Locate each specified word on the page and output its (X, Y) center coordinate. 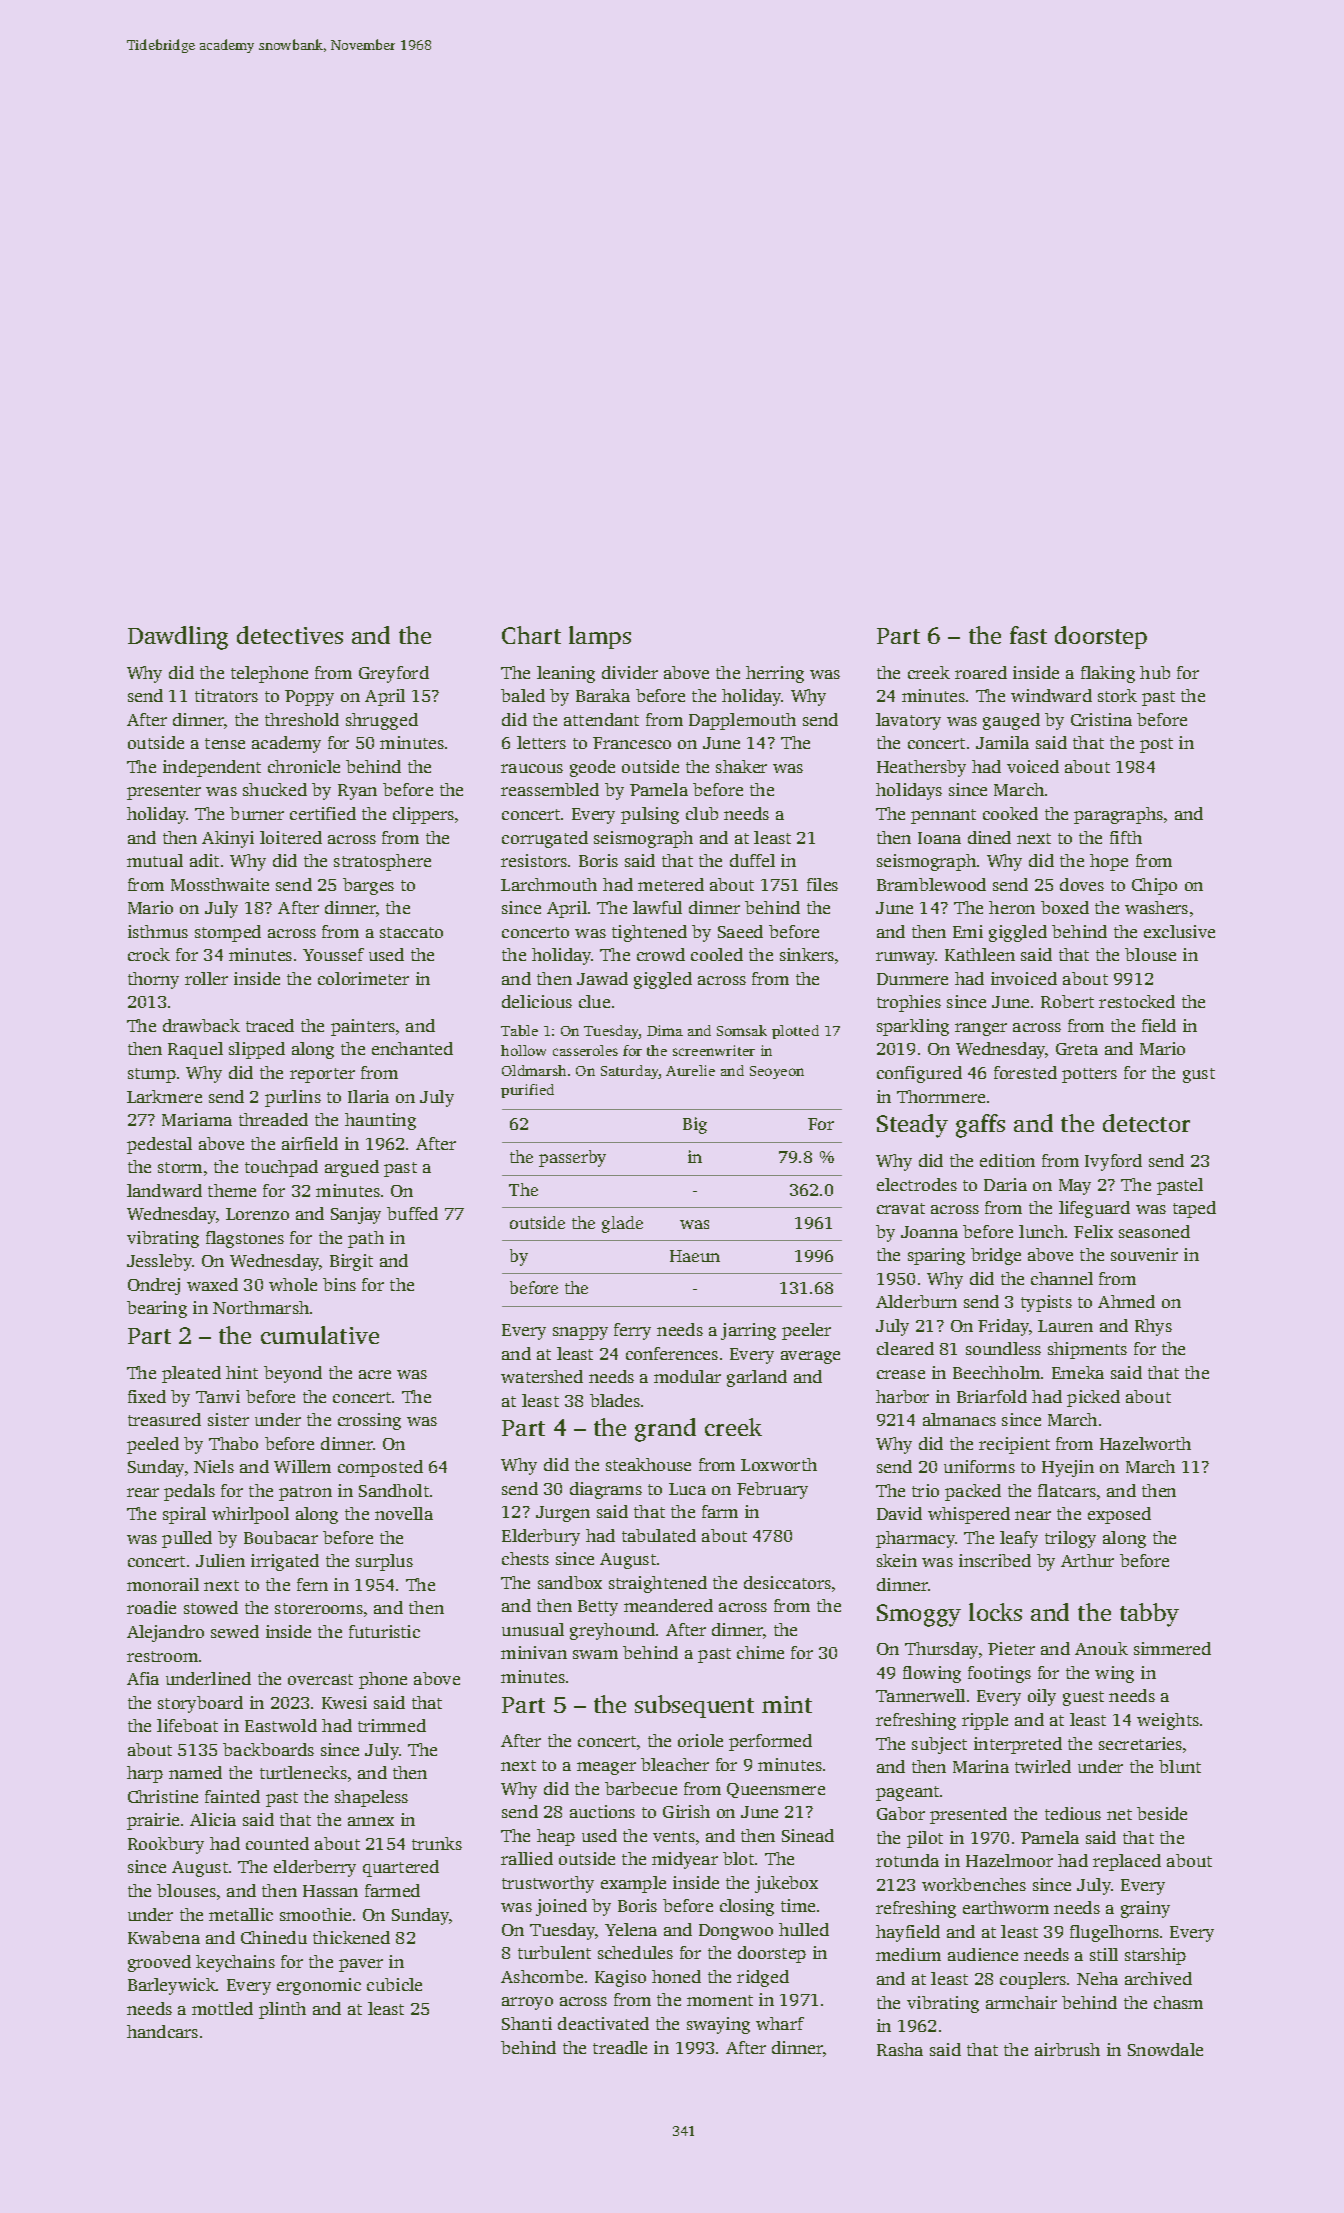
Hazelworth (1145, 1443)
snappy (580, 1333)
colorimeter (363, 978)
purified (527, 1091)
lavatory (908, 721)
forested (1025, 1072)
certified (323, 813)
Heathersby (921, 768)
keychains (235, 1963)
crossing (369, 1421)
